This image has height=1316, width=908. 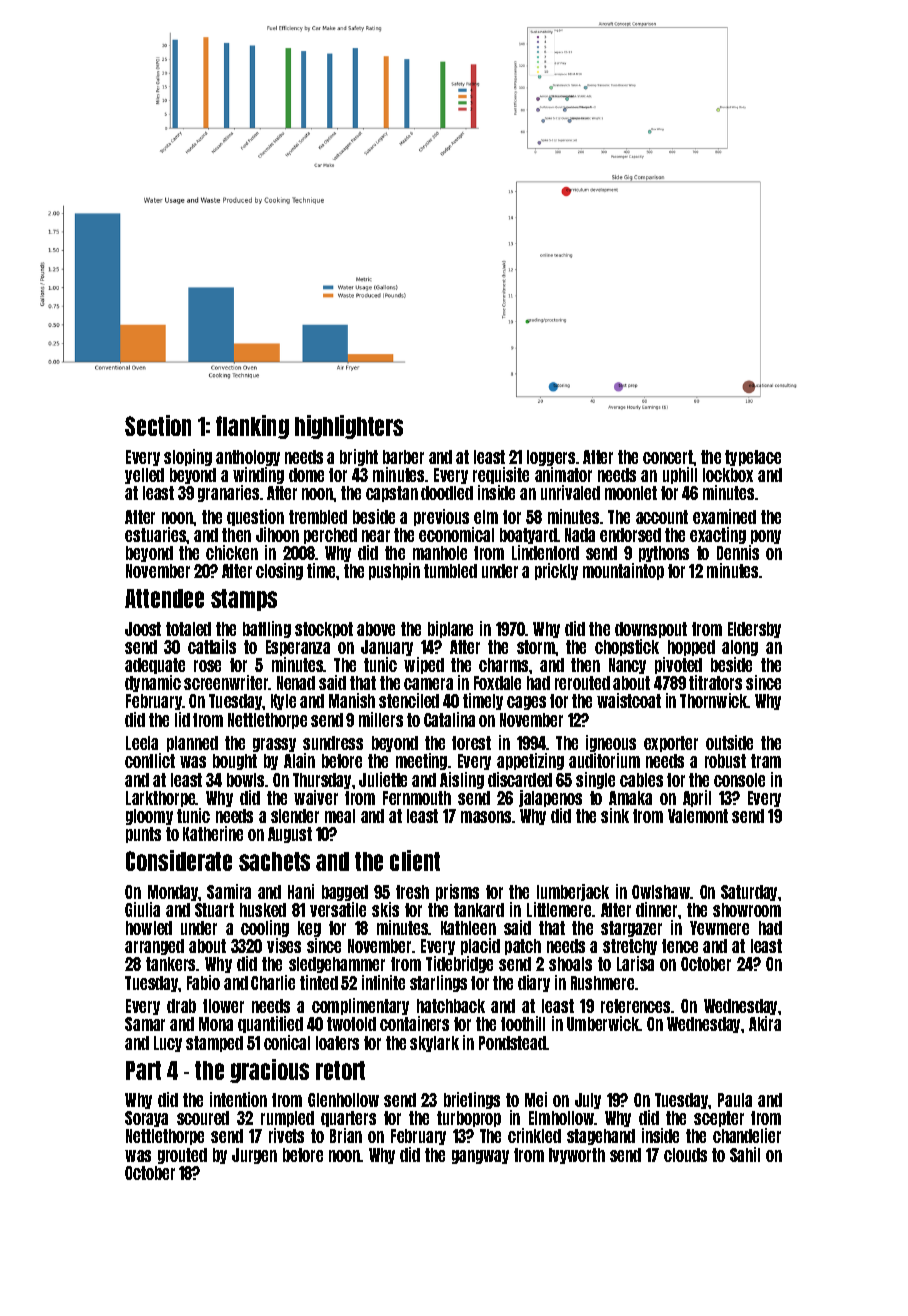 What do you see at coordinates (471, 743) in the image?
I see `forest` at bounding box center [471, 743].
